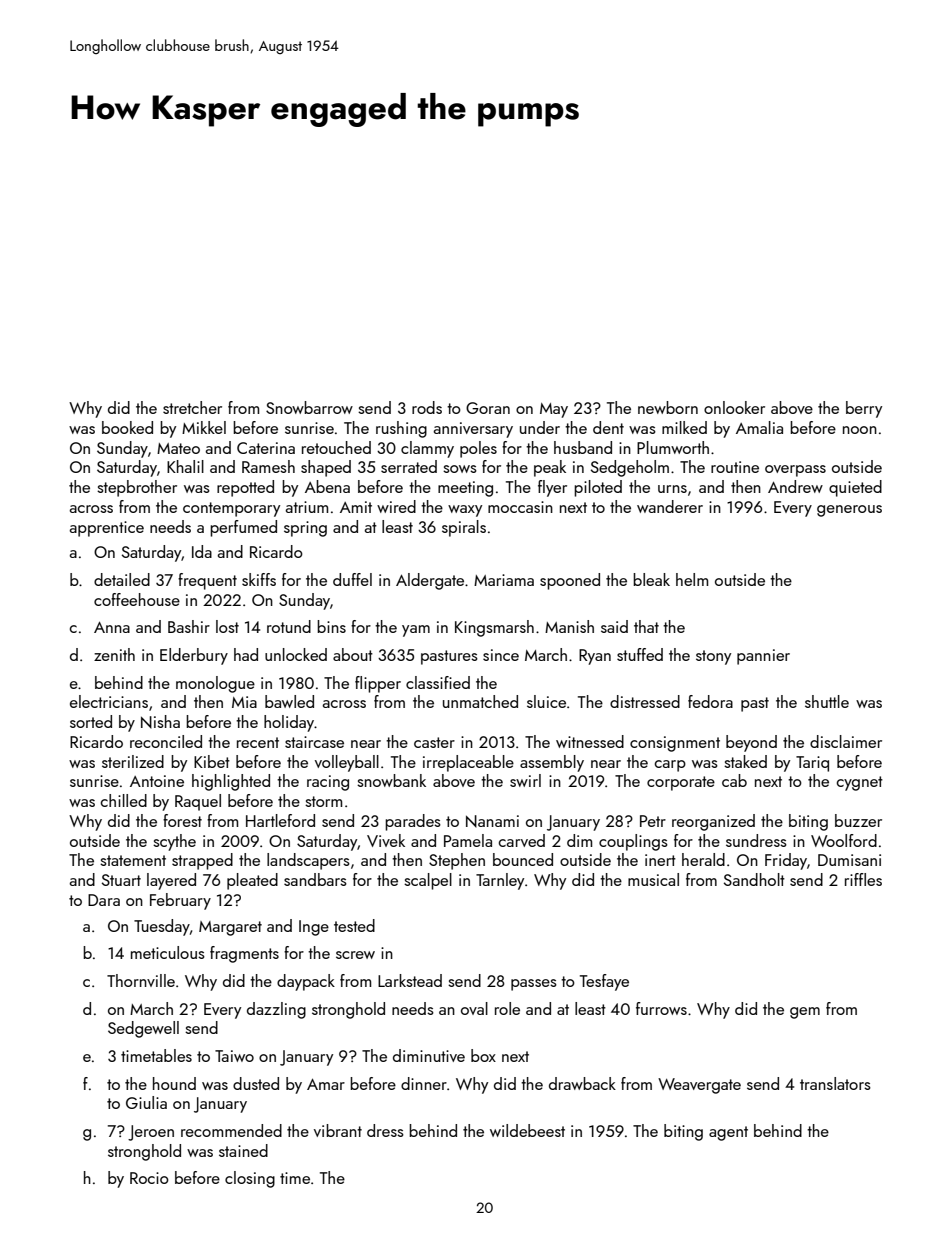  I want to click on reconciled, so click(166, 741).
